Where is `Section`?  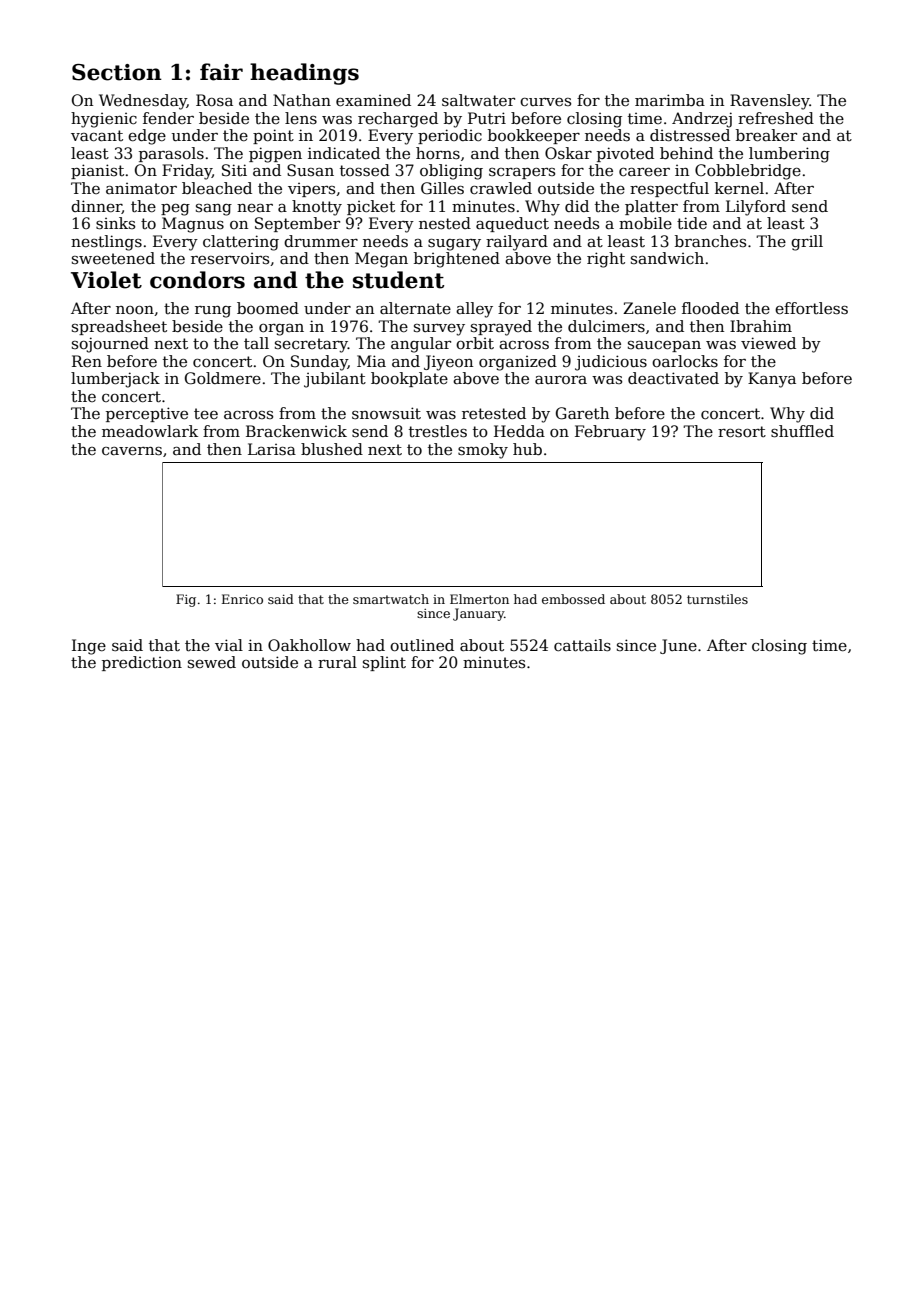 Section is located at coordinates (117, 72).
